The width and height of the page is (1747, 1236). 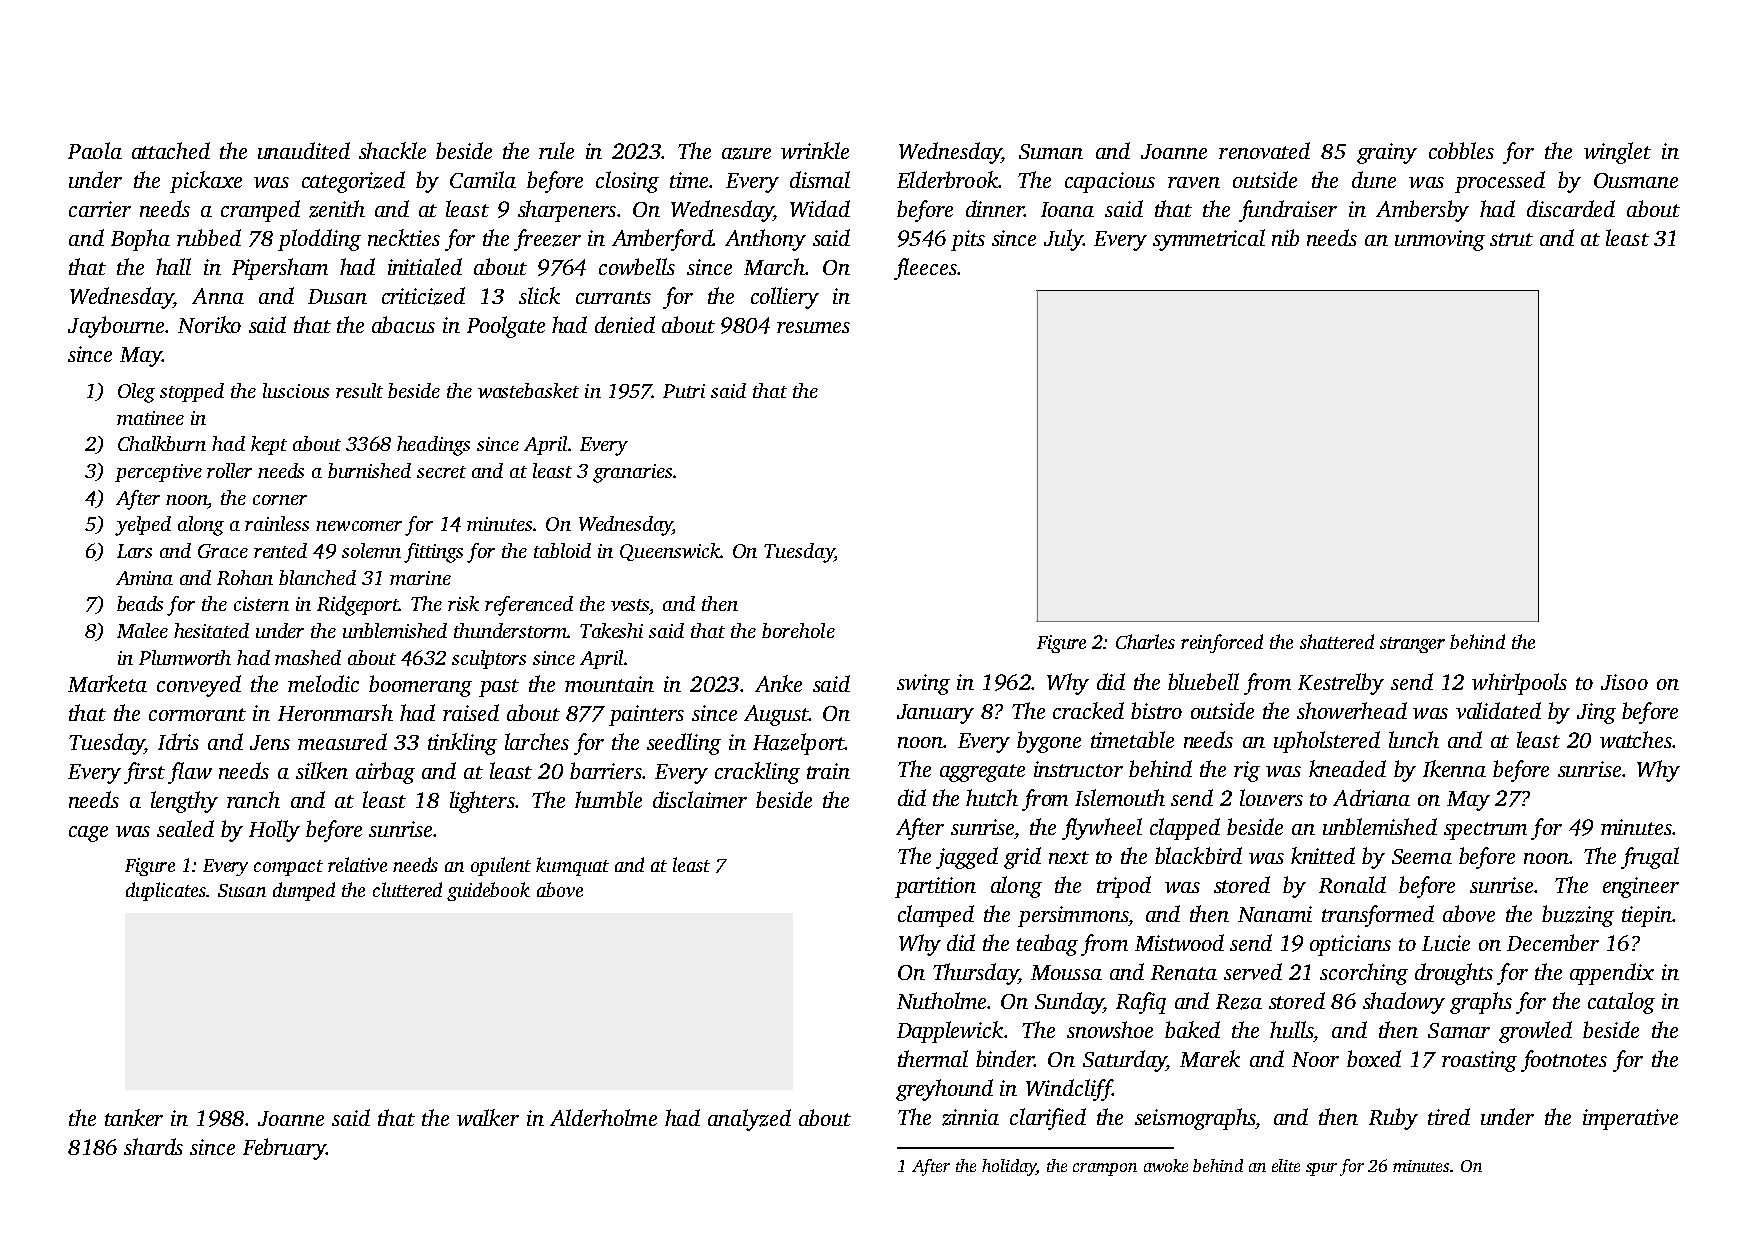 What do you see at coordinates (284, 1149) in the page?
I see `February` at bounding box center [284, 1149].
